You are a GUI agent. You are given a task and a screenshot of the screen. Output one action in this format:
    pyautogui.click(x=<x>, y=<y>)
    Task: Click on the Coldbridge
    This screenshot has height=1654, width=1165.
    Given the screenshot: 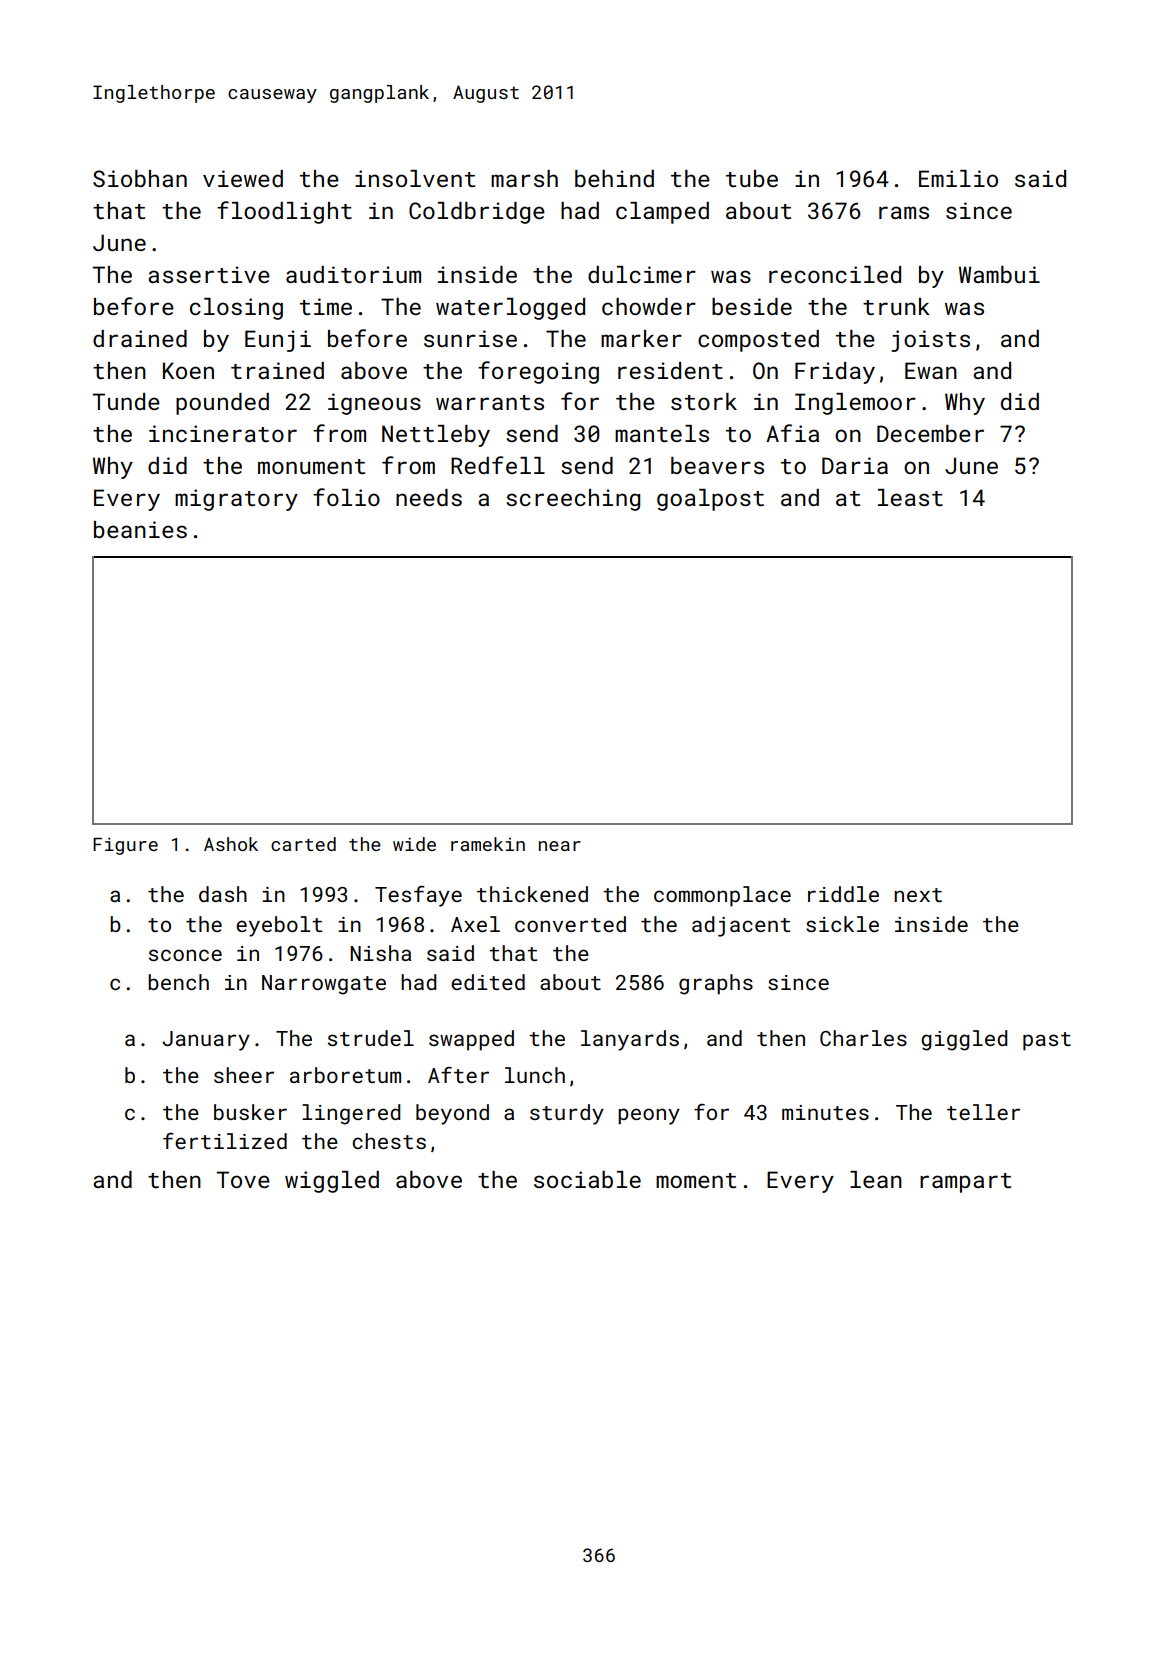 What is the action you would take?
    pyautogui.click(x=477, y=213)
